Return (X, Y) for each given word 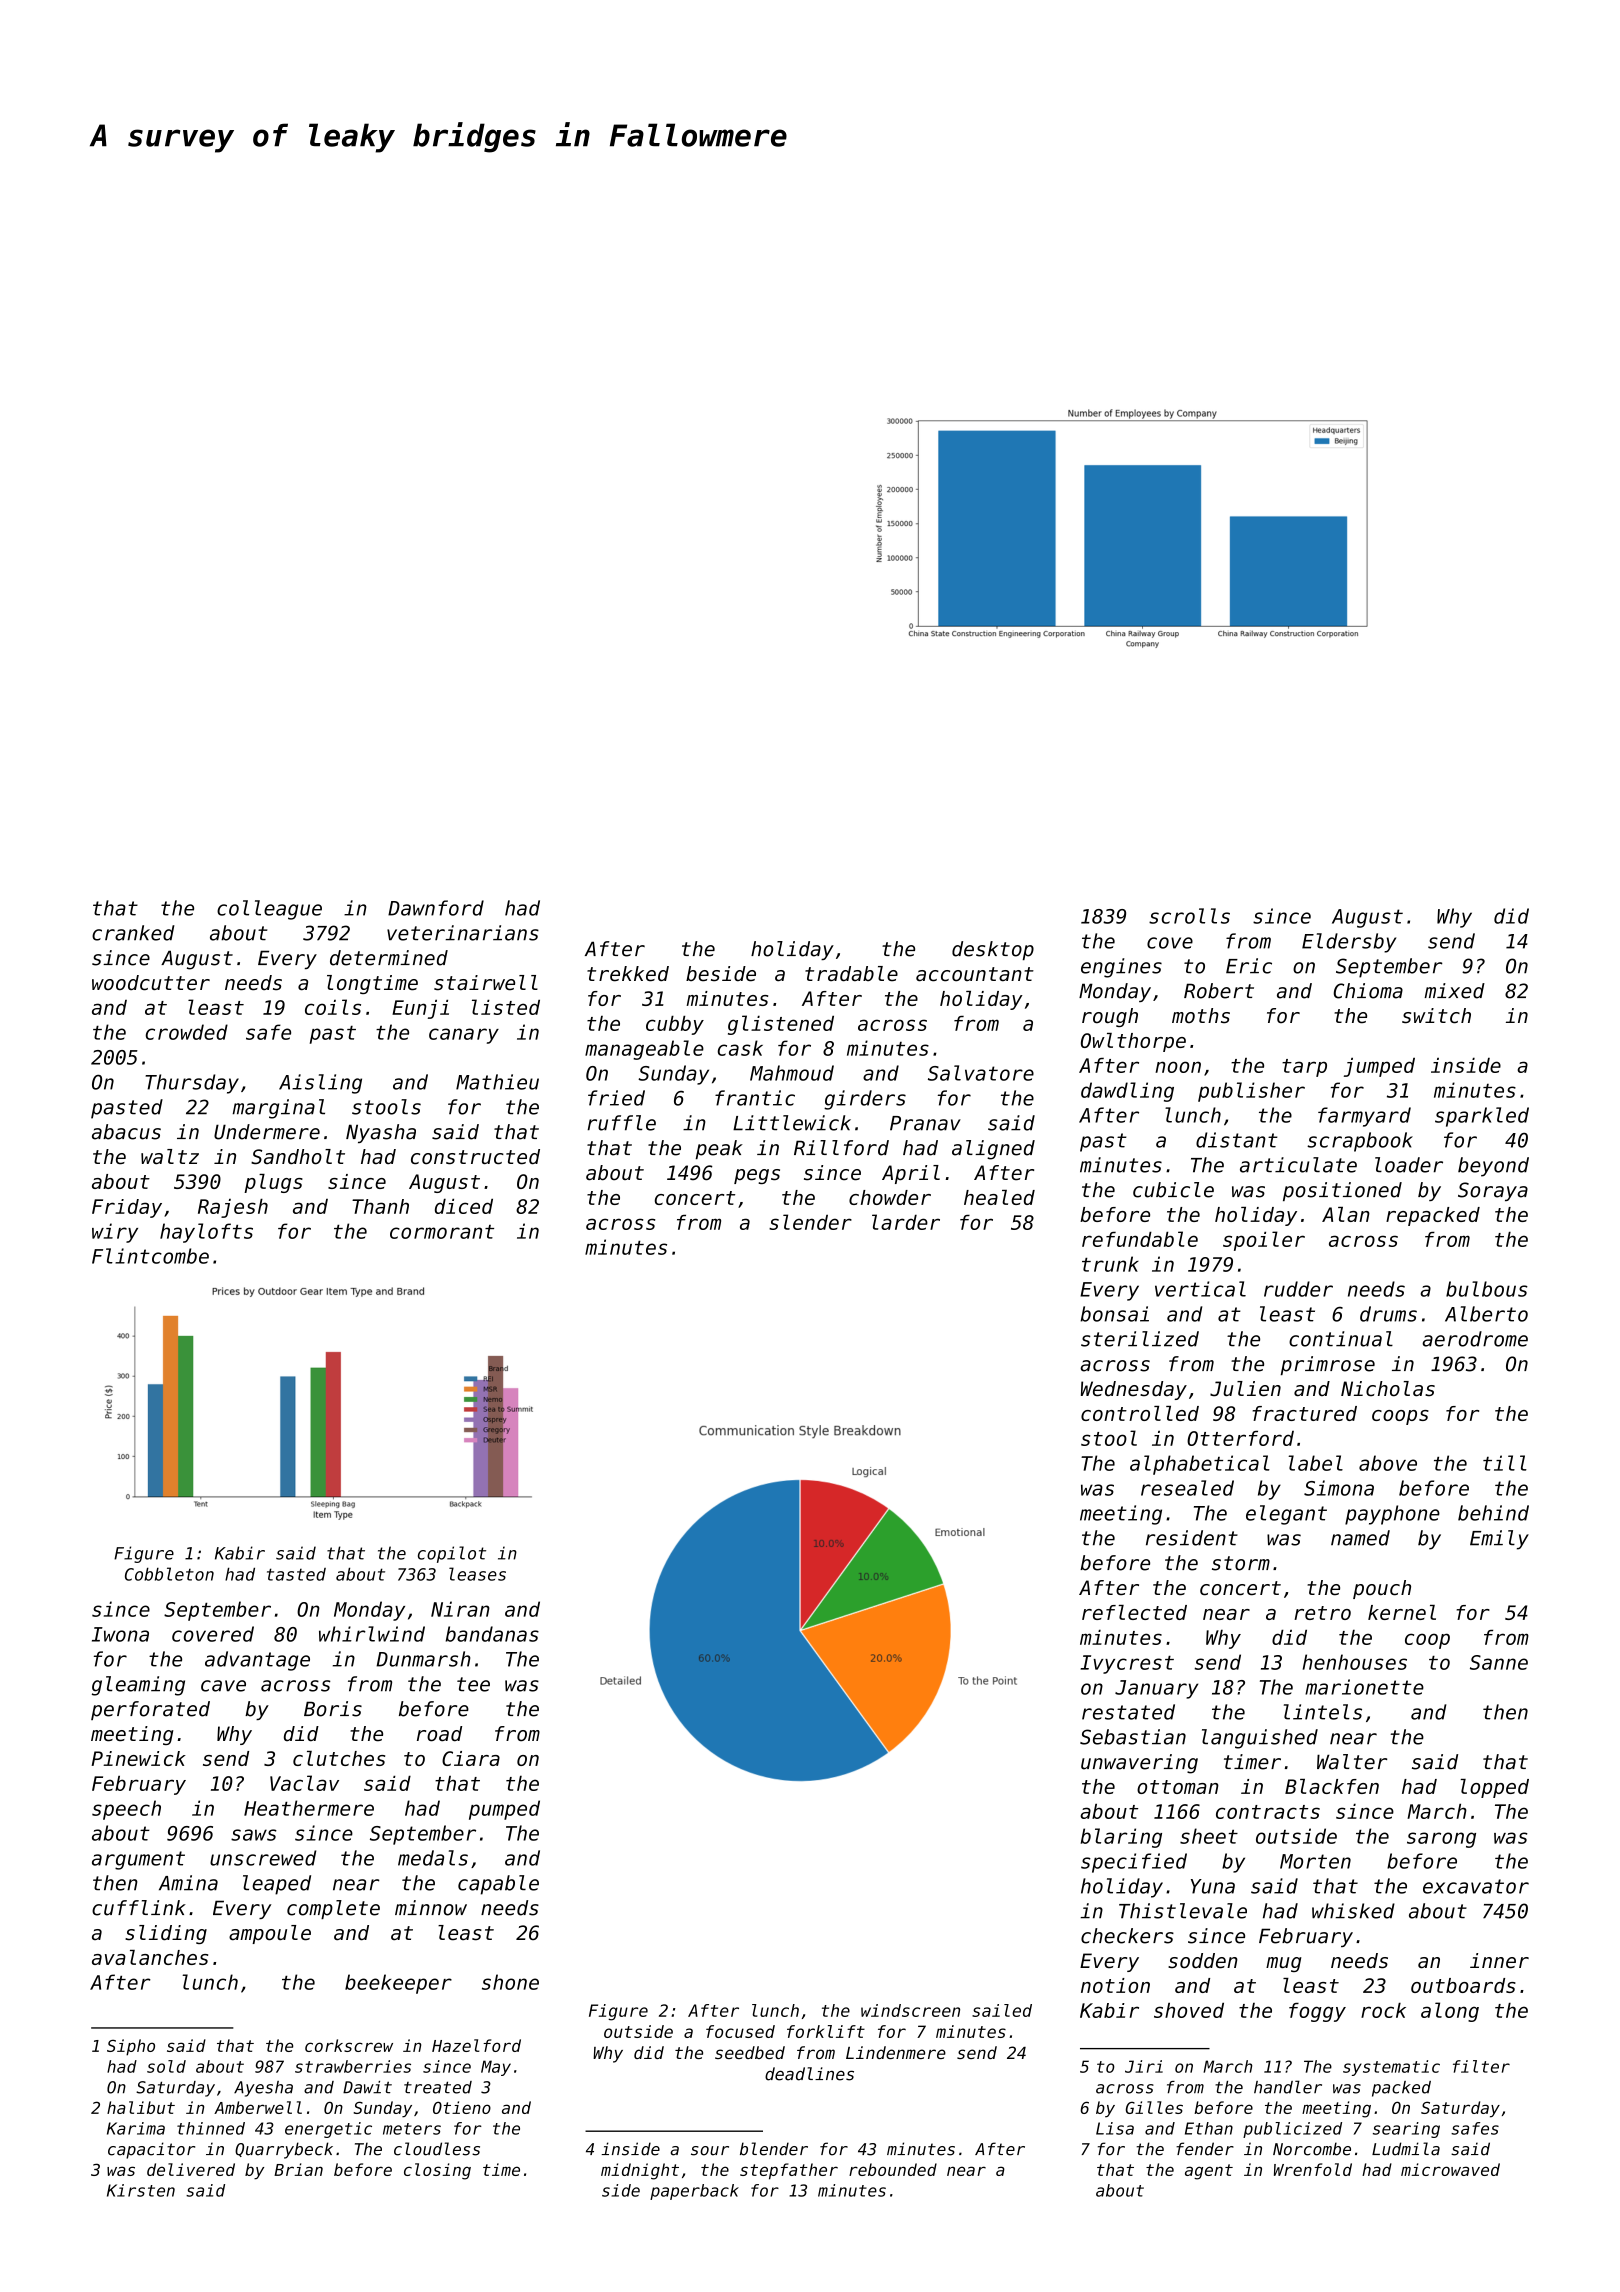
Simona (1339, 1488)
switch (1436, 1016)
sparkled (1482, 1117)
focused (740, 2031)
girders (865, 1100)
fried (616, 1098)
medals (433, 1858)
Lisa (1115, 2128)
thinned (211, 2128)
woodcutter (151, 983)
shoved (1189, 2010)
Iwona (120, 1634)
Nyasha (381, 1133)
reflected (1134, 1612)
